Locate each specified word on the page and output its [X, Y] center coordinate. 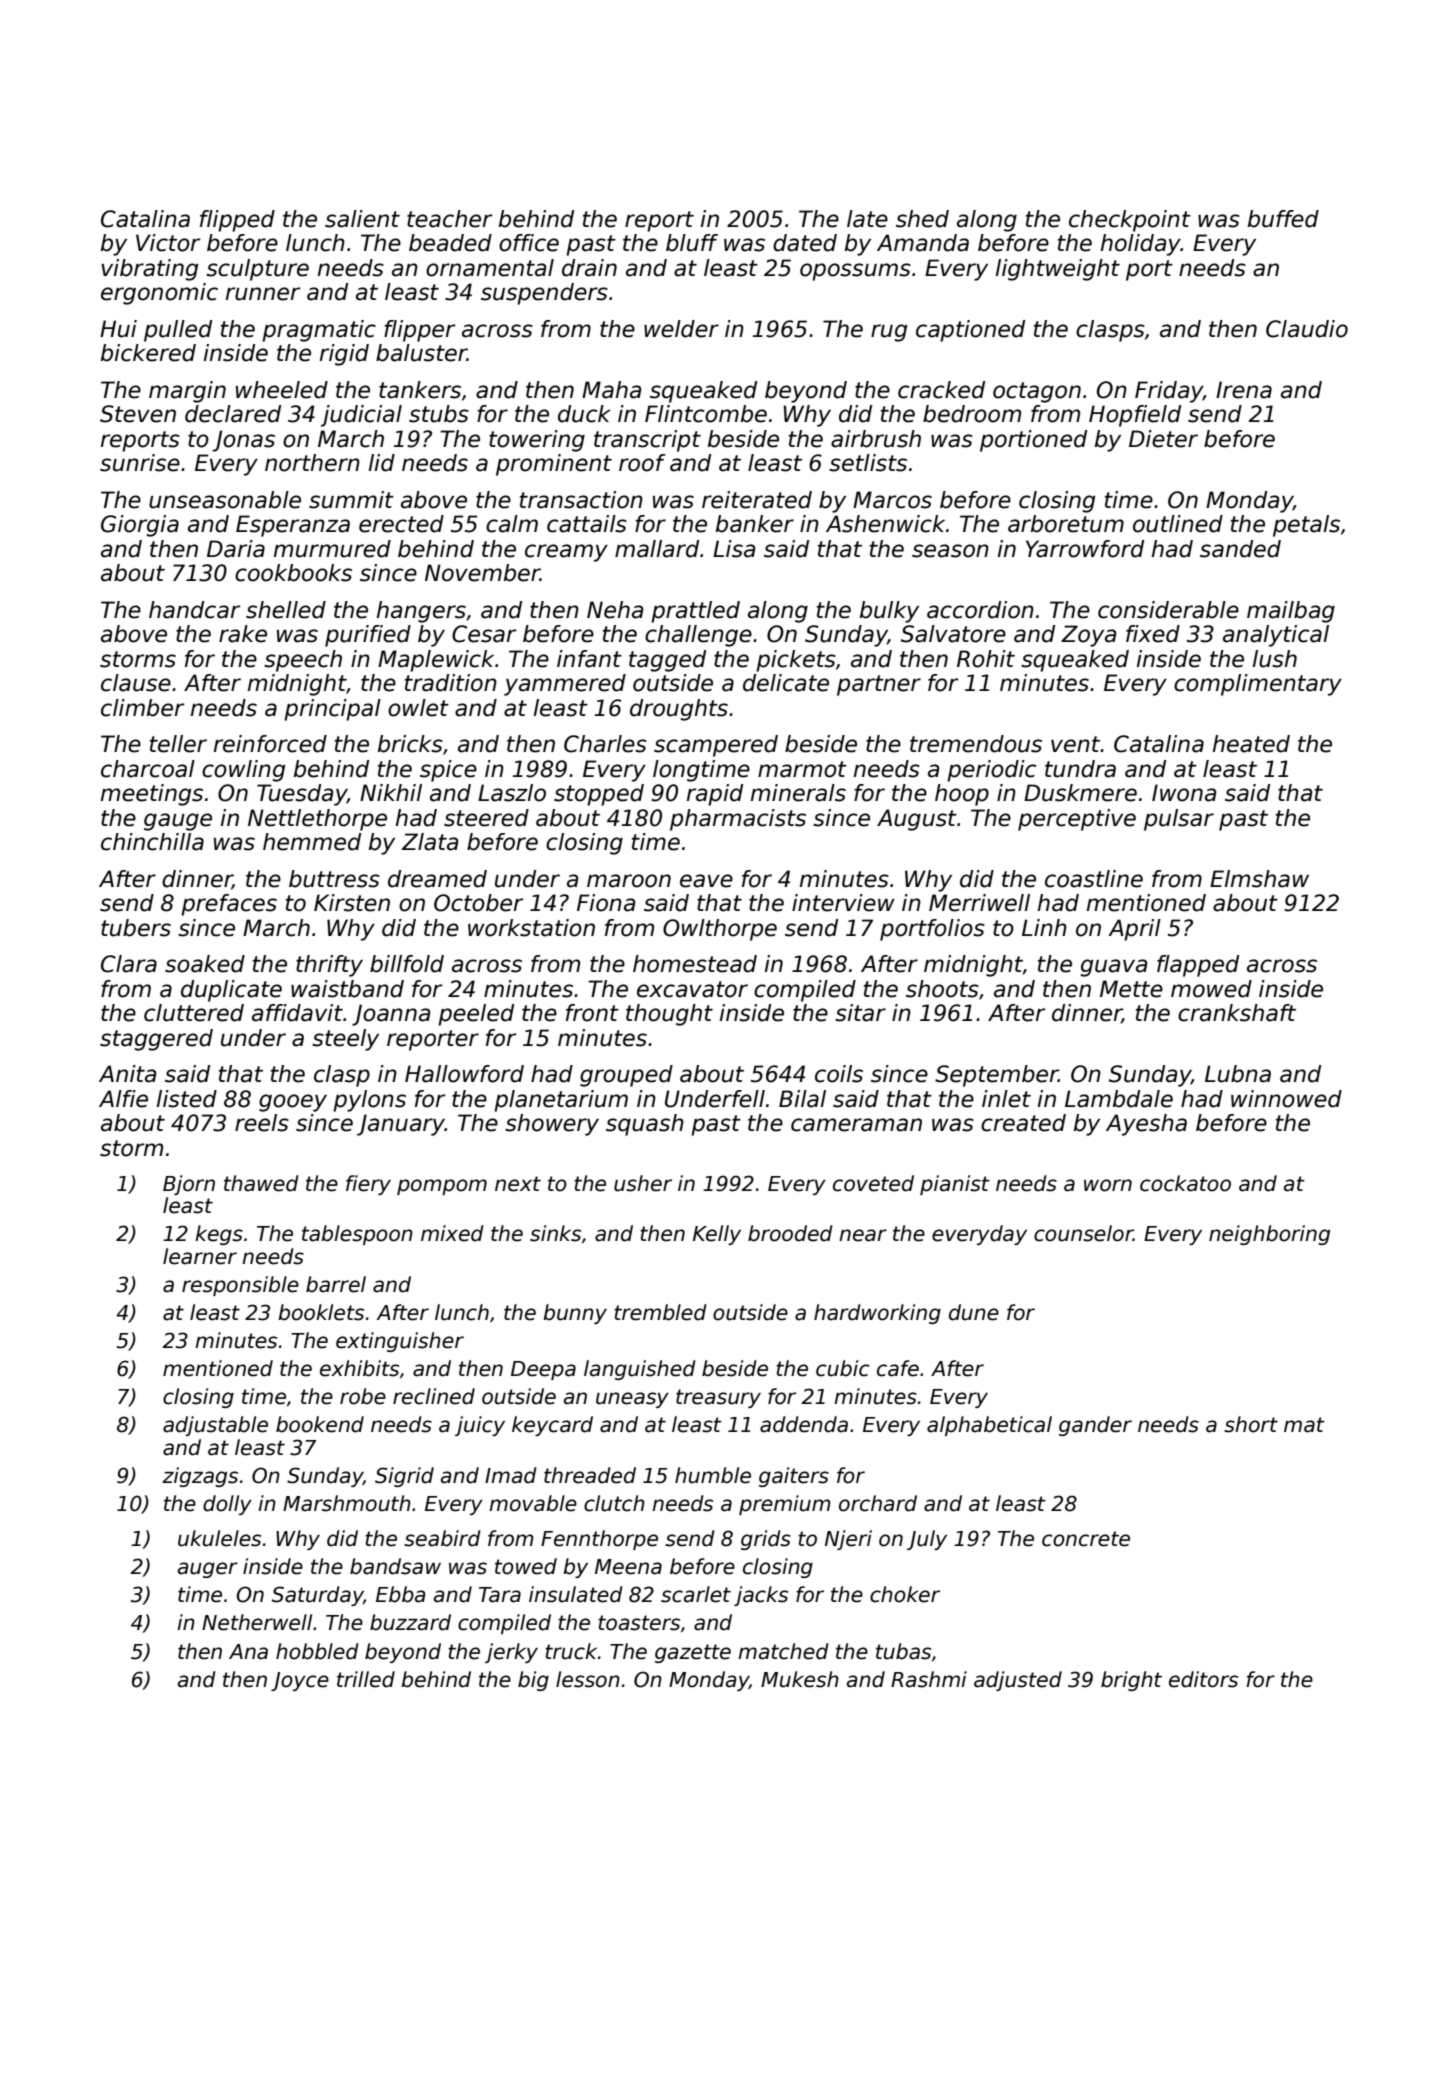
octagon [1037, 392]
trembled [660, 1312]
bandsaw [395, 1566]
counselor [1083, 1233]
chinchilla [152, 842]
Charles [605, 744]
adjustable [215, 1426]
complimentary [1258, 685]
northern [312, 463]
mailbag [1291, 612]
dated [805, 243]
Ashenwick [885, 524]
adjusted [1018, 1681]
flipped [237, 221]
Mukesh [800, 1679]
